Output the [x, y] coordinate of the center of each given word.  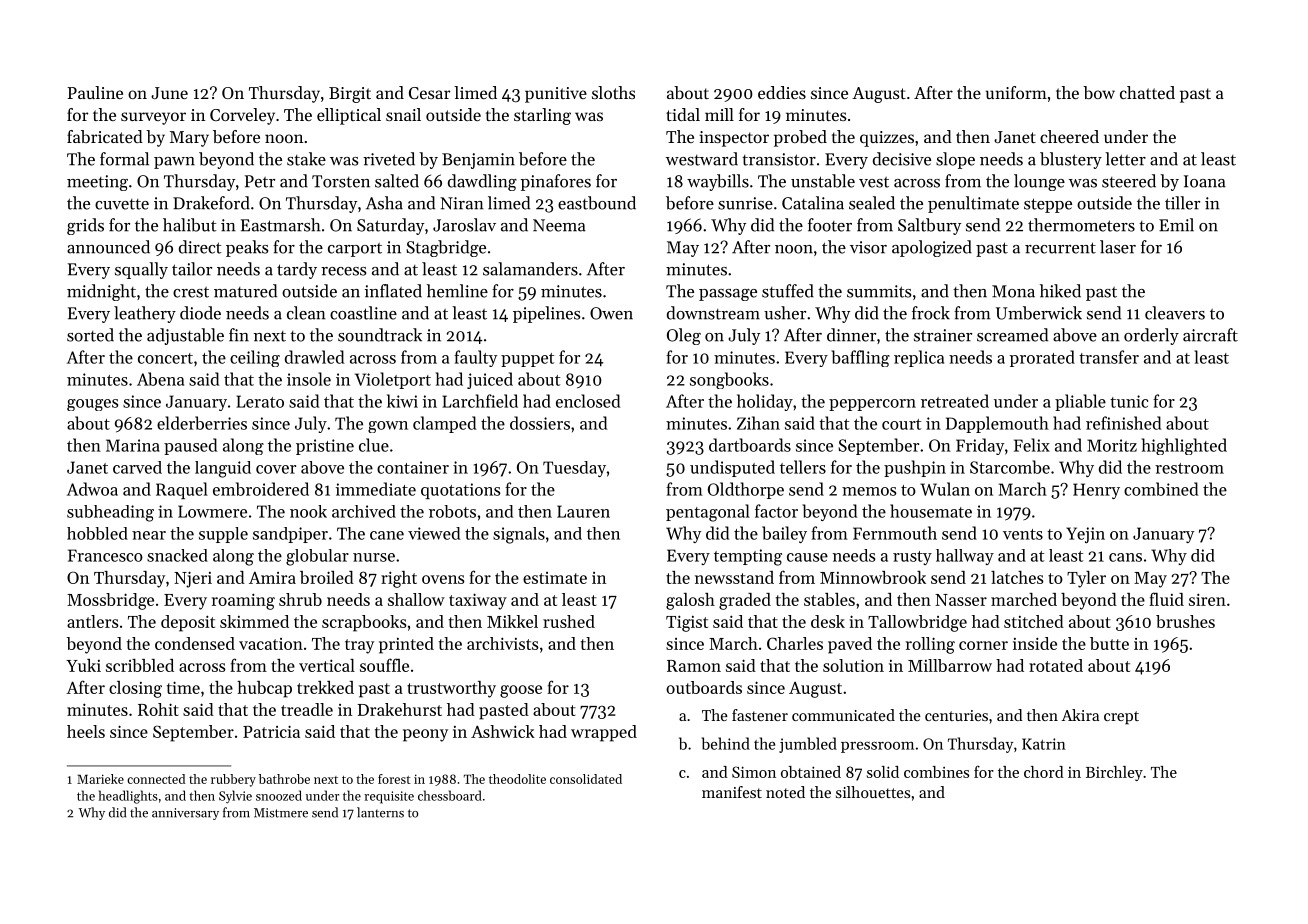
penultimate [973, 204]
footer [830, 225]
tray [359, 646]
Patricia [271, 731]
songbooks [729, 380]
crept [1121, 718]
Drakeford [211, 203]
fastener [760, 715]
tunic [1129, 401]
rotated [1056, 665]
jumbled [808, 745]
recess [343, 271]
